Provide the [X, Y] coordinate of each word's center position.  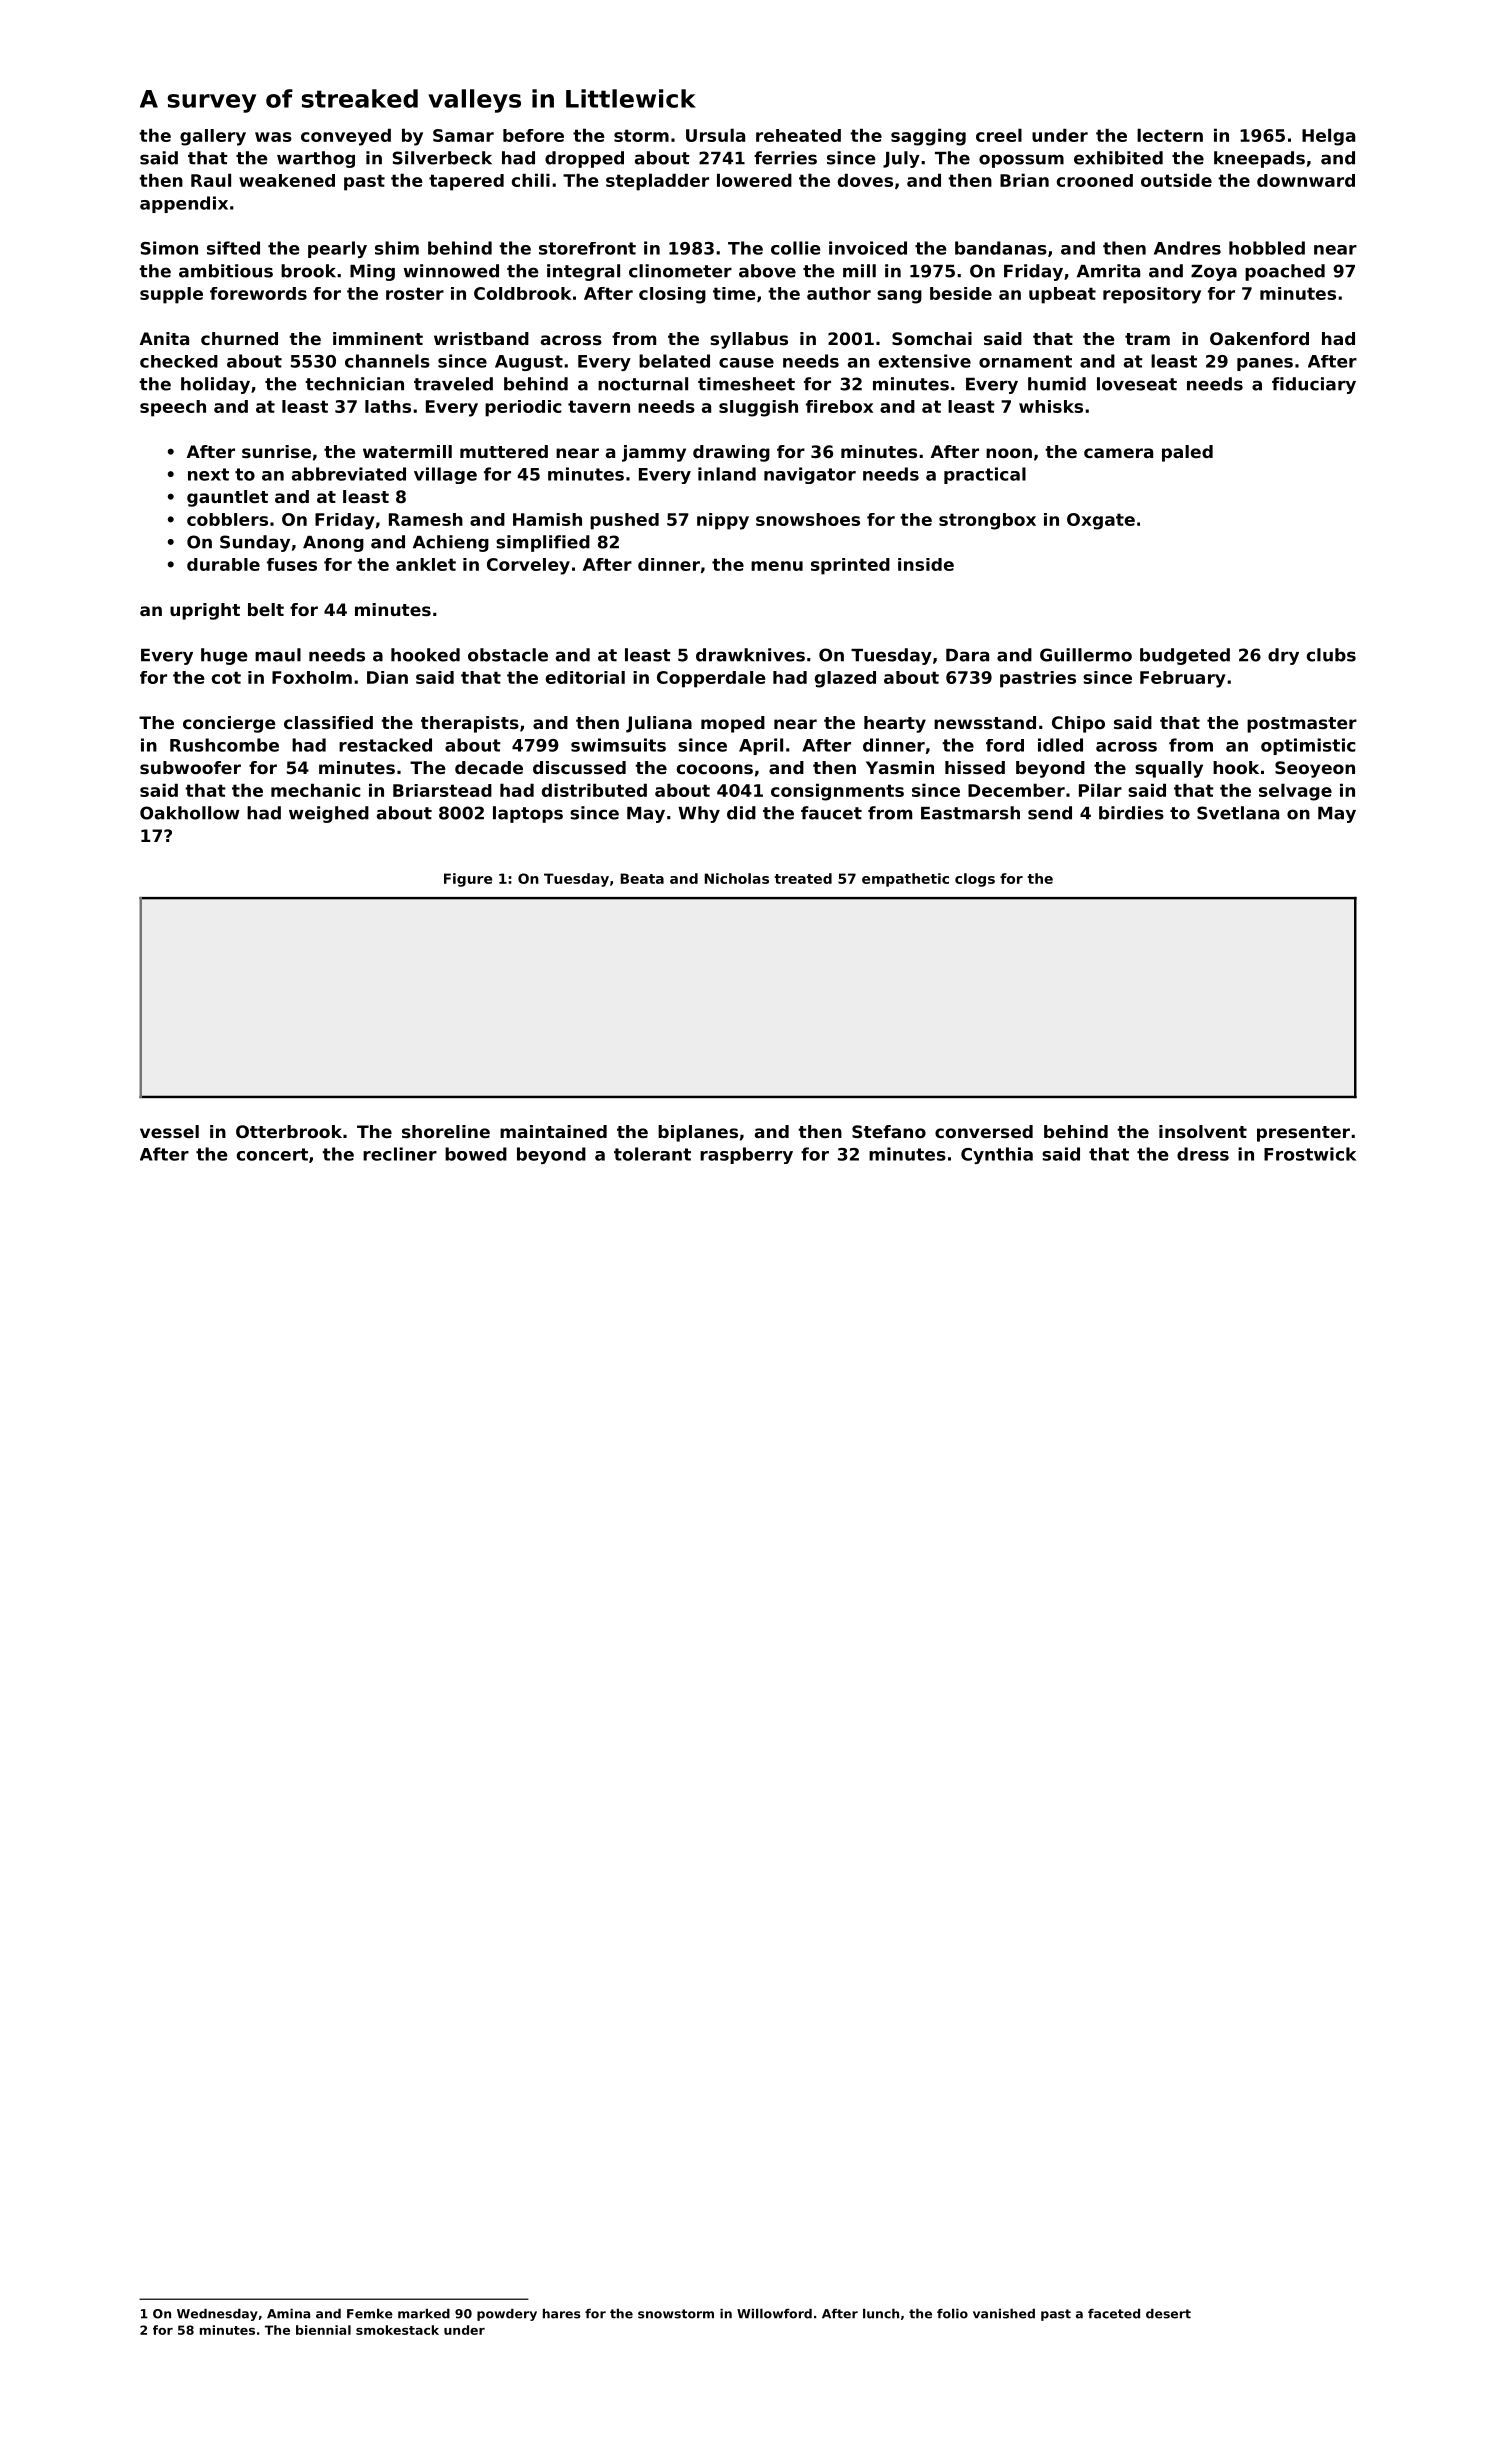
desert [1168, 2314]
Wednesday [217, 2315]
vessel [169, 1131]
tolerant [652, 1154]
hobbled [1267, 248]
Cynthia [997, 1155]
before [533, 135]
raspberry [746, 1155]
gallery [213, 137]
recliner [400, 1154]
